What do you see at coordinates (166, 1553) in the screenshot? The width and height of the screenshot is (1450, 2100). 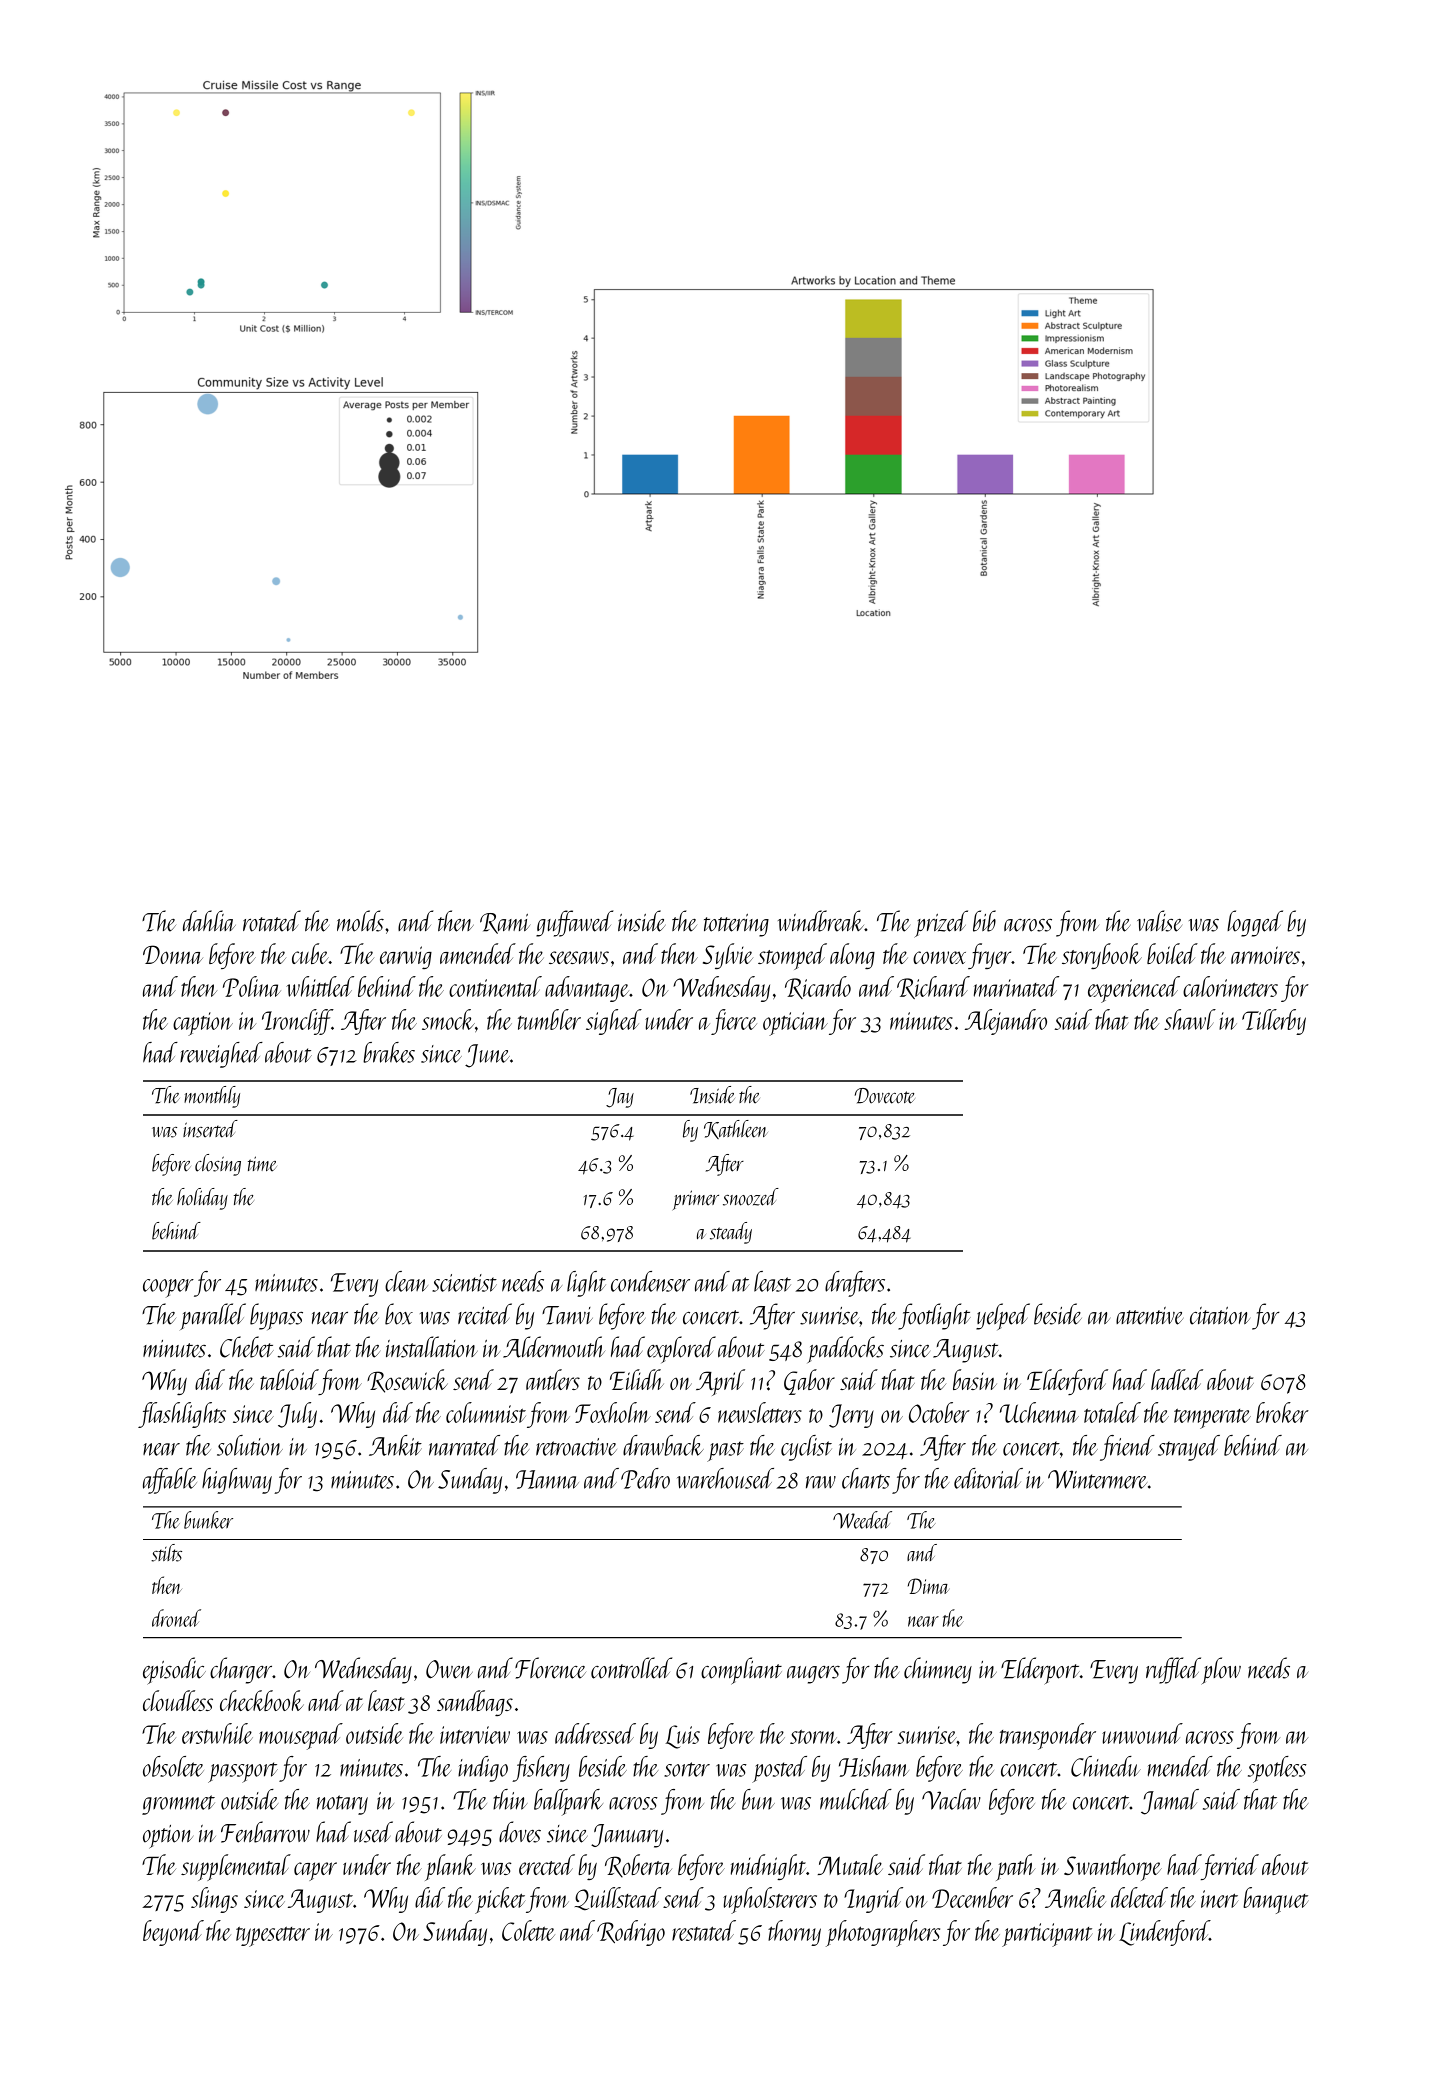 I see `stilts` at bounding box center [166, 1553].
